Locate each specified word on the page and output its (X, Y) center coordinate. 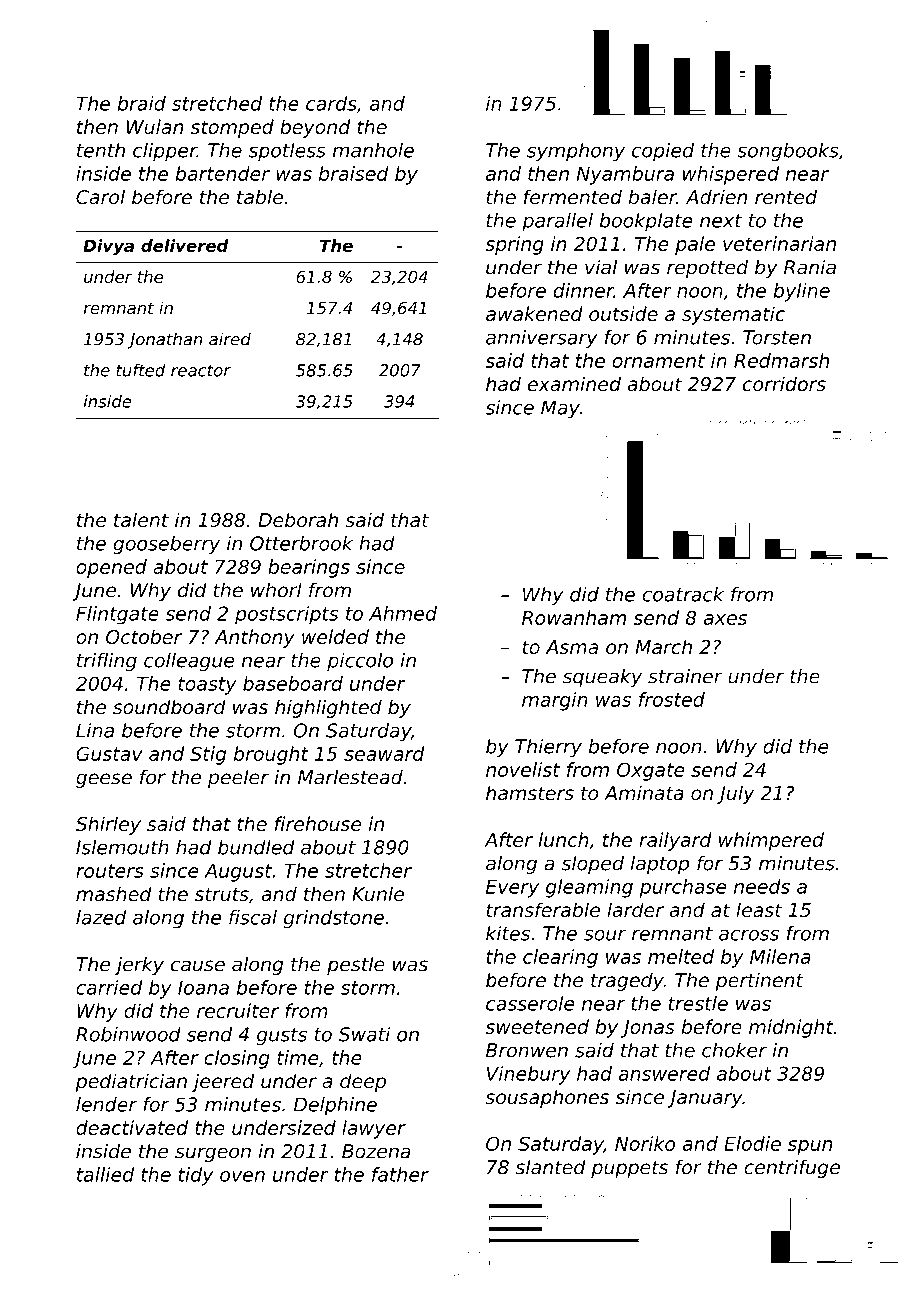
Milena (780, 956)
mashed (114, 894)
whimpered (771, 841)
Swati (364, 1034)
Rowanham (574, 617)
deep (363, 1082)
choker (734, 1050)
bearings (309, 568)
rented (786, 197)
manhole (373, 150)
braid (142, 103)
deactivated (132, 1127)
